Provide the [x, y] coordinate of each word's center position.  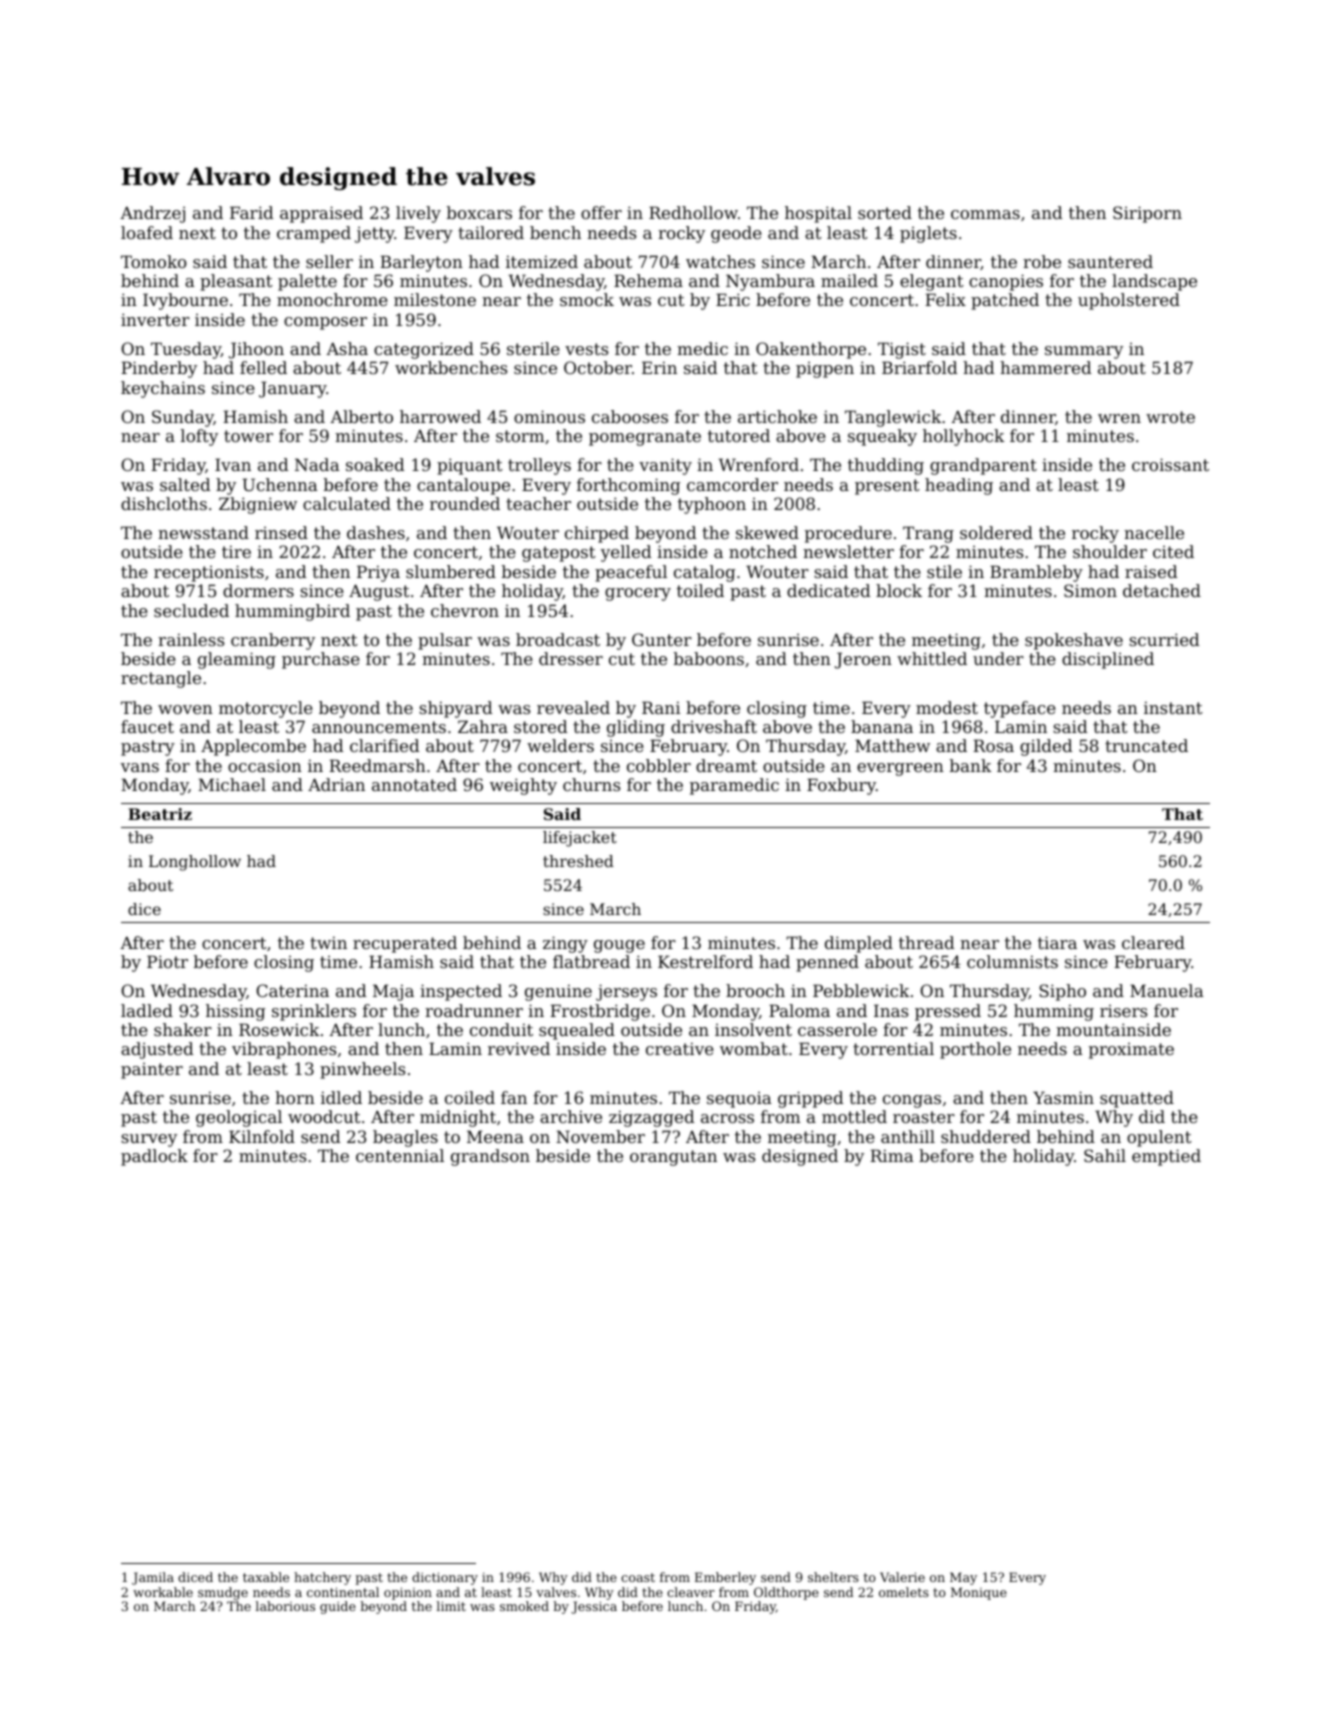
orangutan [673, 1158]
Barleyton [421, 263]
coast [638, 1577]
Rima [892, 1155]
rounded [465, 503]
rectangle [161, 679]
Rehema [648, 280]
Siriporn [1147, 214]
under [998, 658]
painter [152, 1071]
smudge [223, 1593]
